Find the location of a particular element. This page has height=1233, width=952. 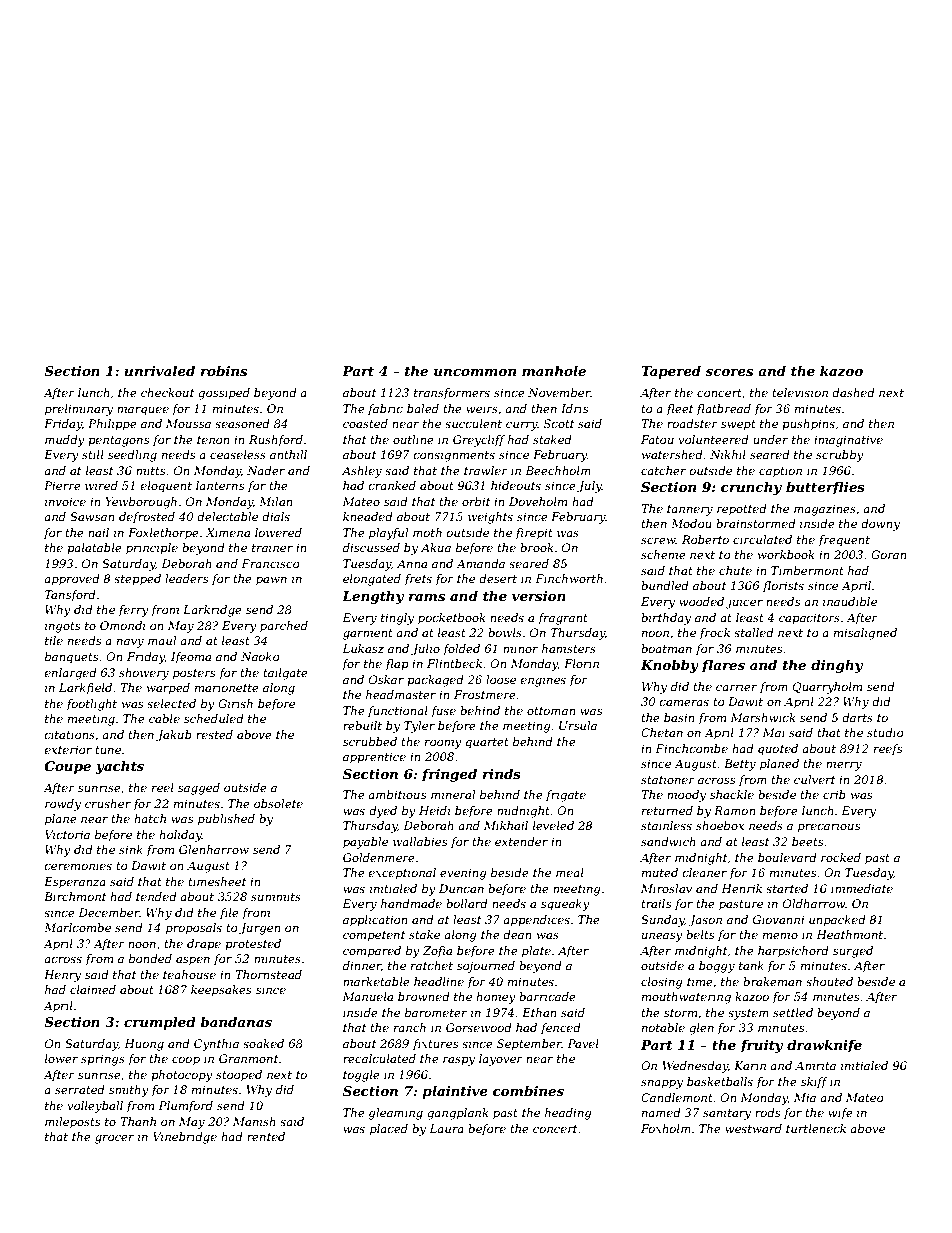

file is located at coordinates (229, 914).
